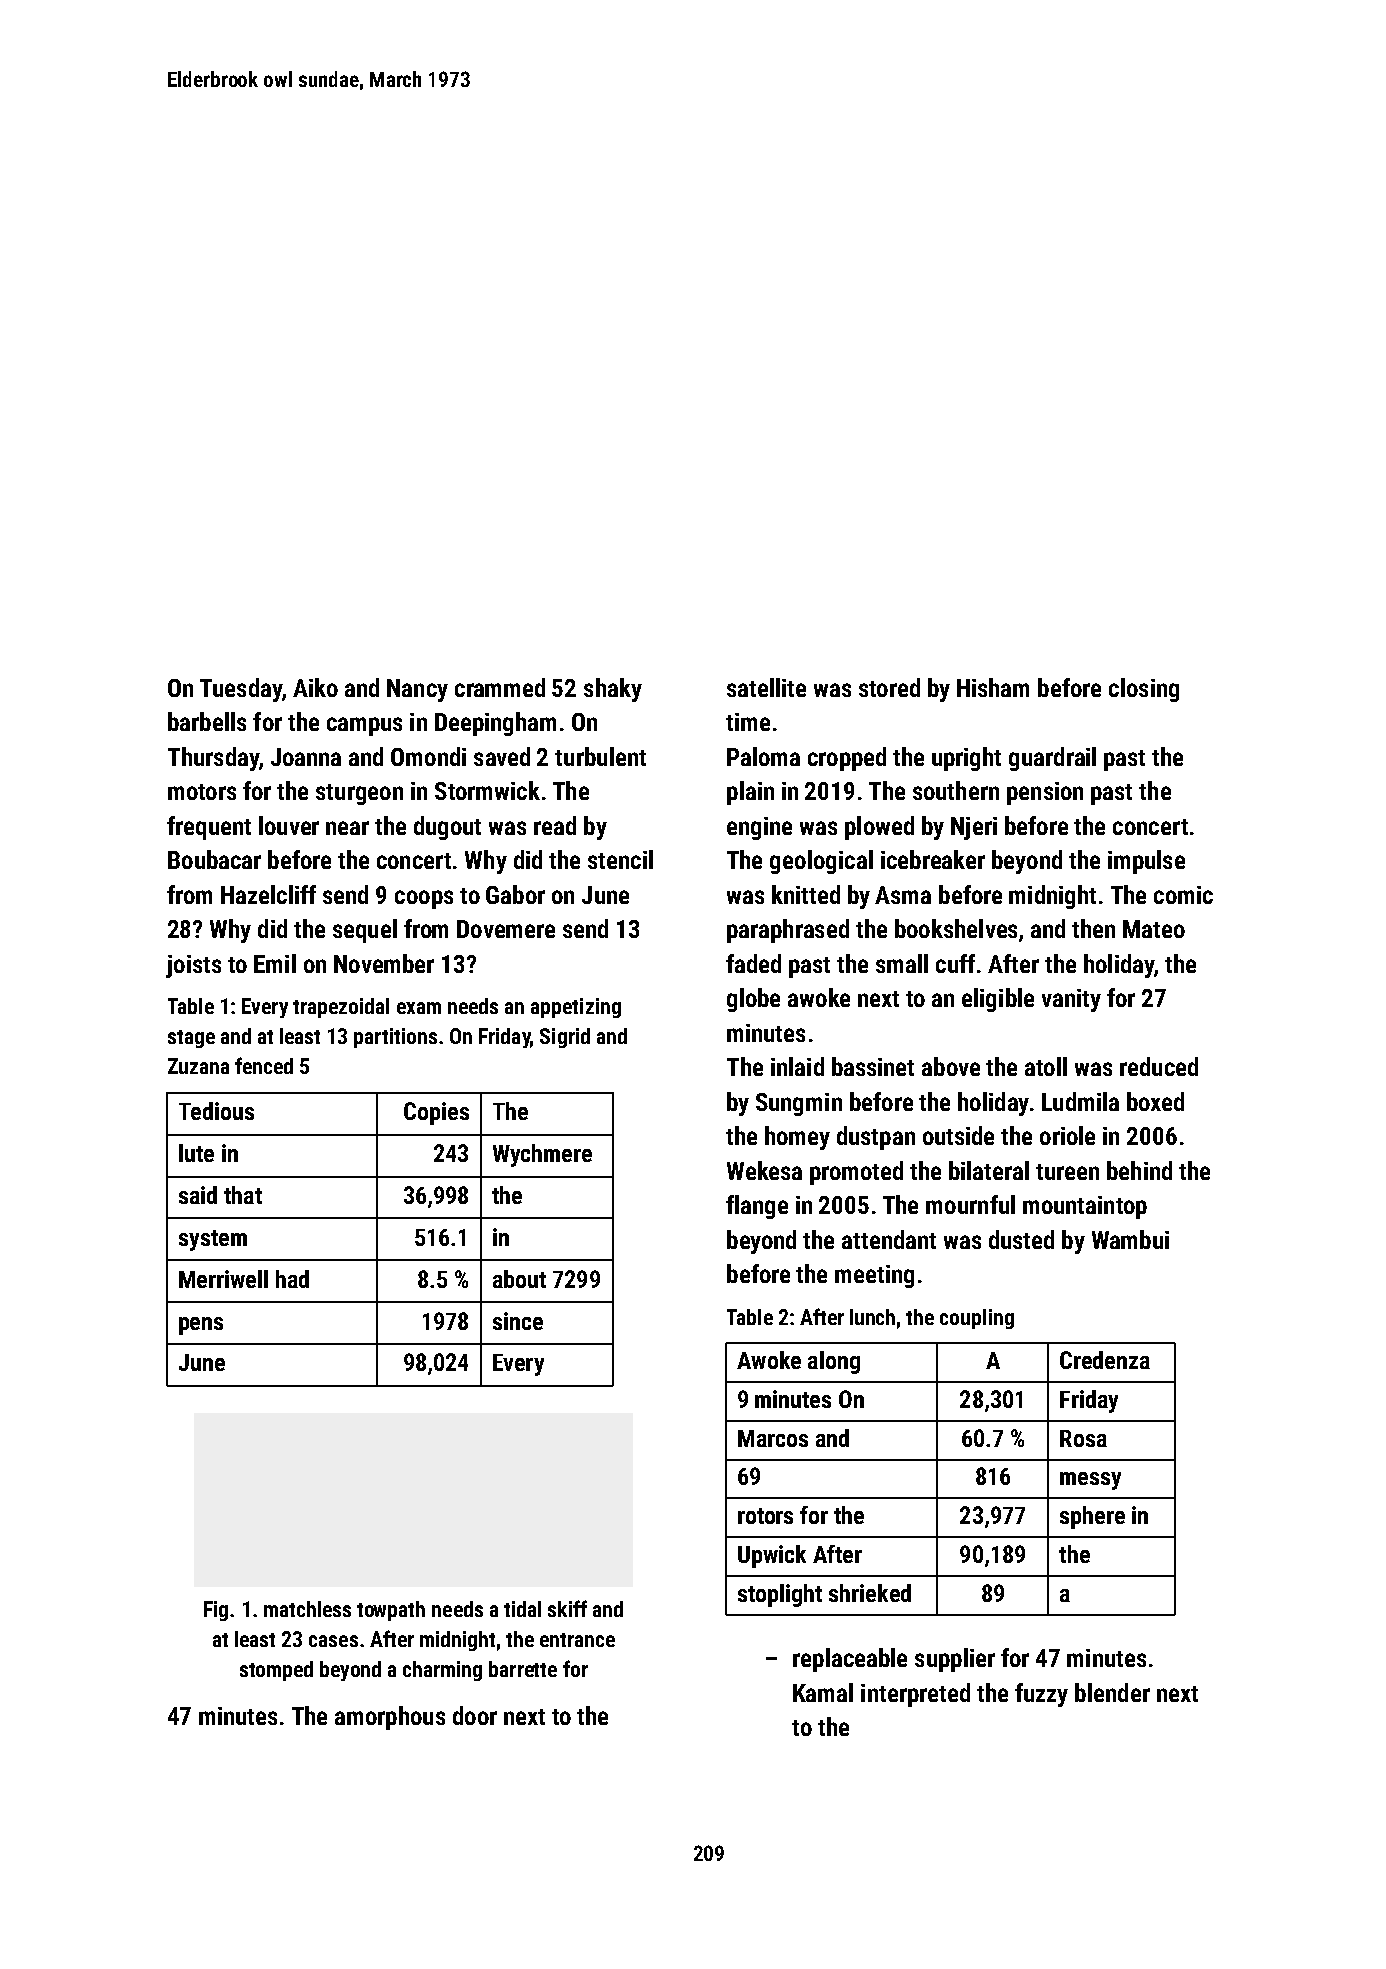  What do you see at coordinates (223, 1279) in the document?
I see `Merriwell` at bounding box center [223, 1279].
